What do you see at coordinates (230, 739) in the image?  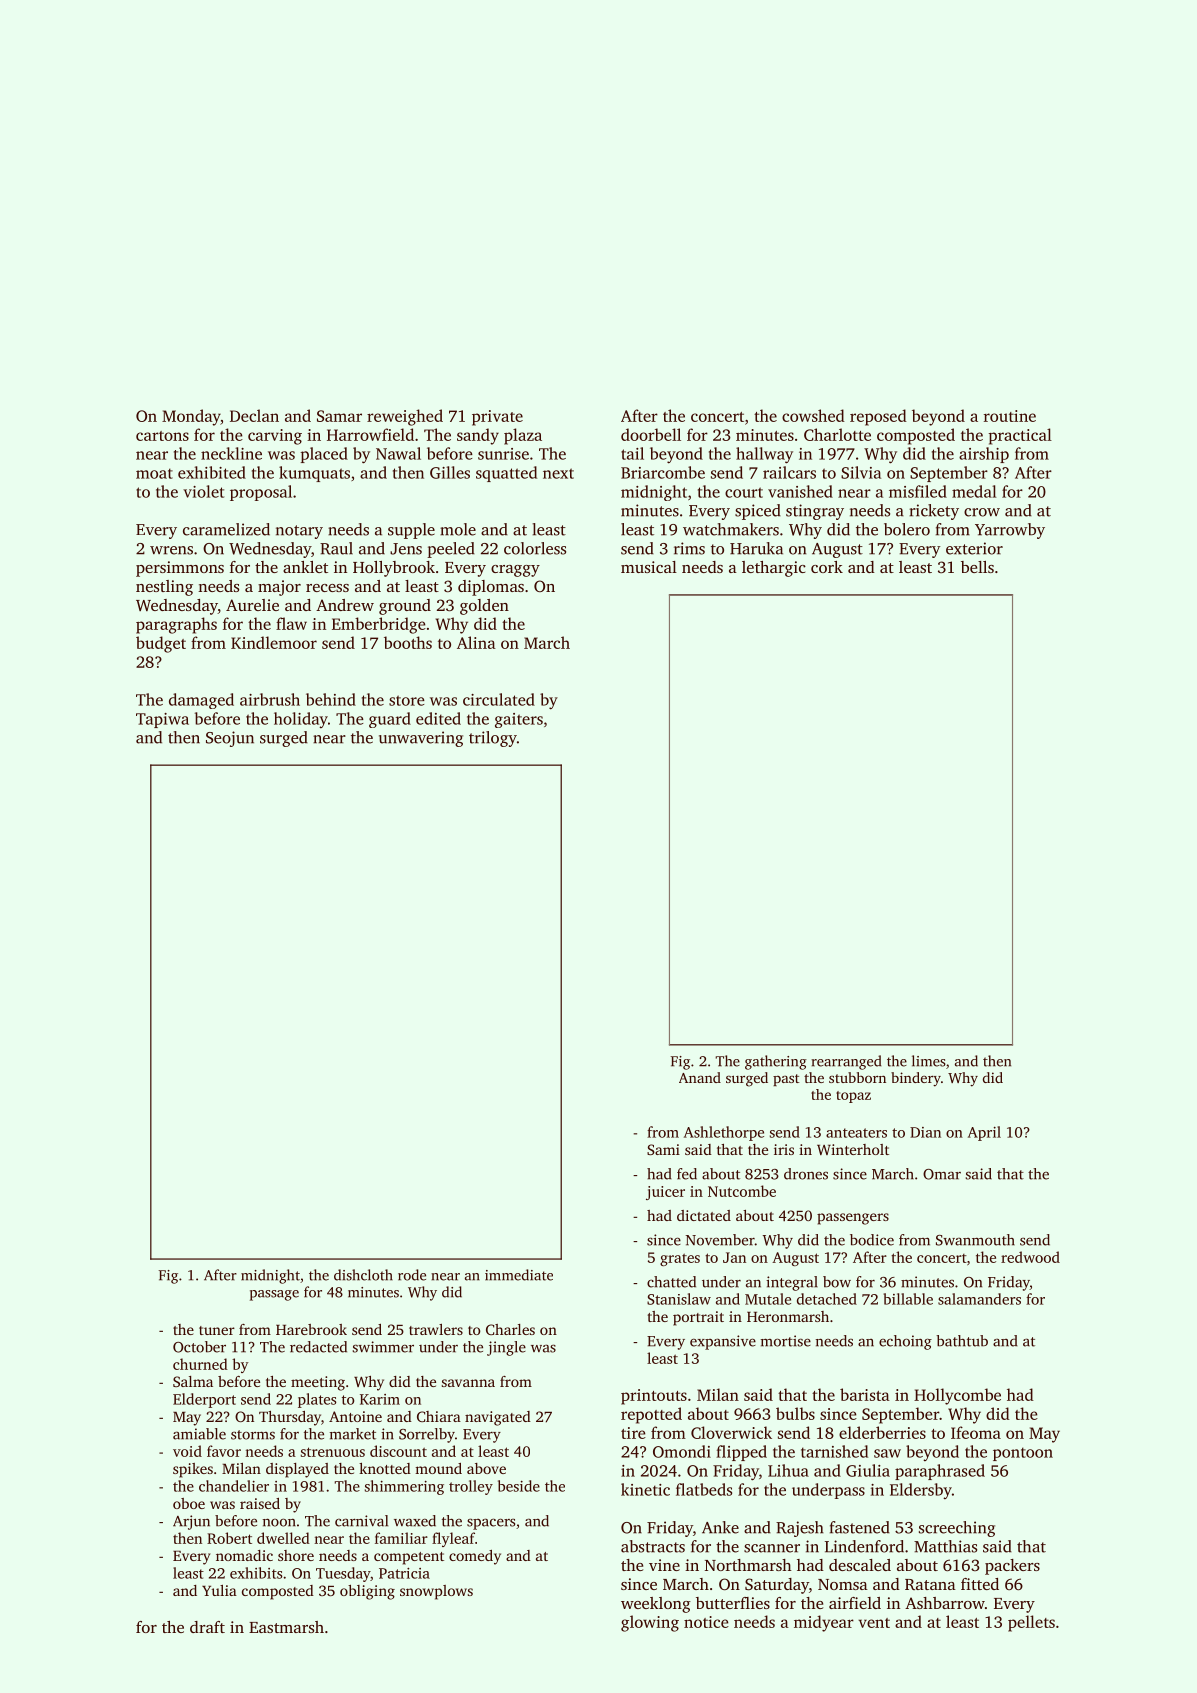 I see `Seojun` at bounding box center [230, 739].
